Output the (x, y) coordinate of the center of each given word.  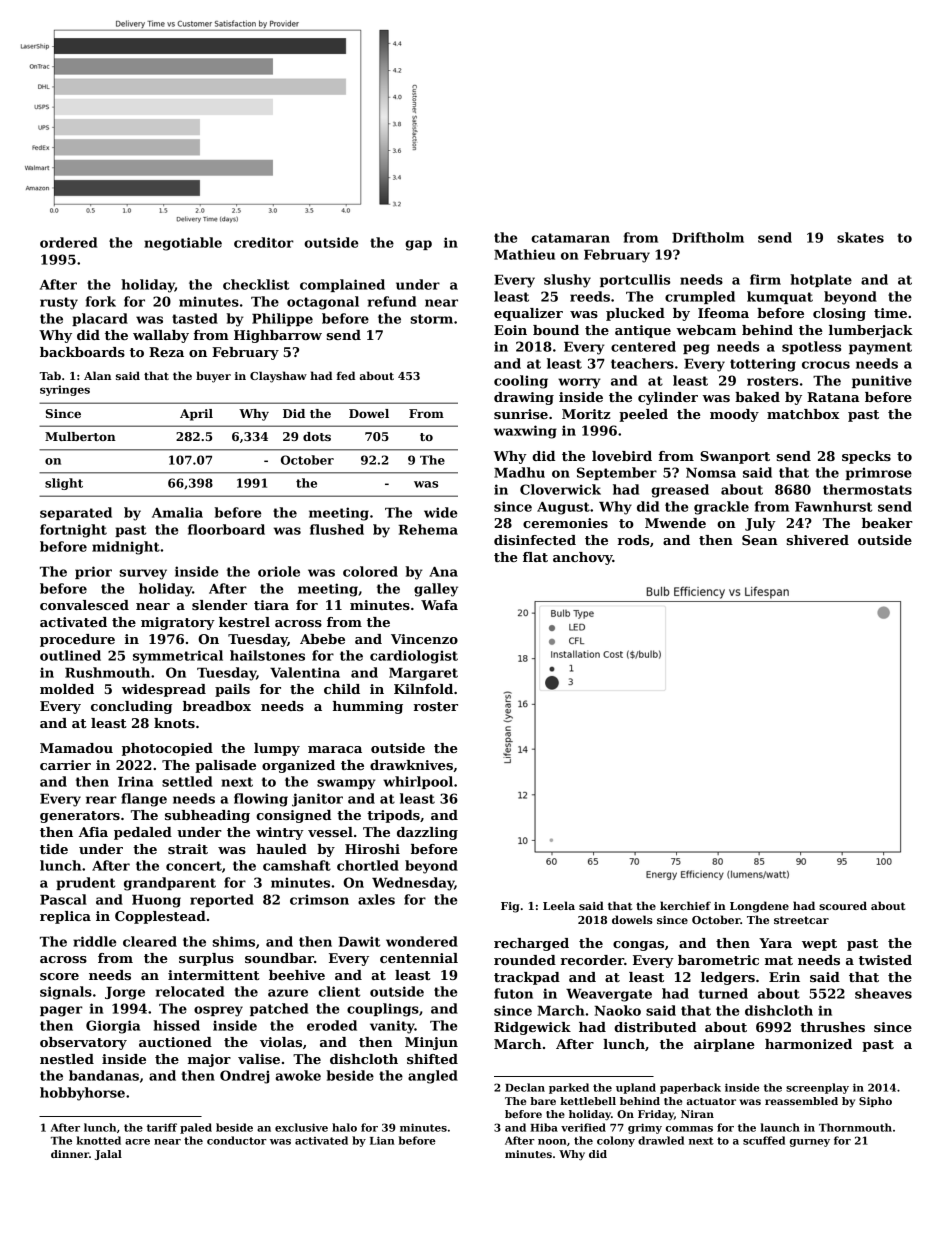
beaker (887, 523)
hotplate (821, 280)
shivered (818, 540)
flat (535, 557)
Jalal (108, 1155)
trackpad (527, 978)
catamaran (570, 238)
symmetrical (178, 657)
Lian (382, 1140)
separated (76, 513)
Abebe (322, 639)
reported (222, 900)
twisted (885, 960)
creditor (264, 242)
